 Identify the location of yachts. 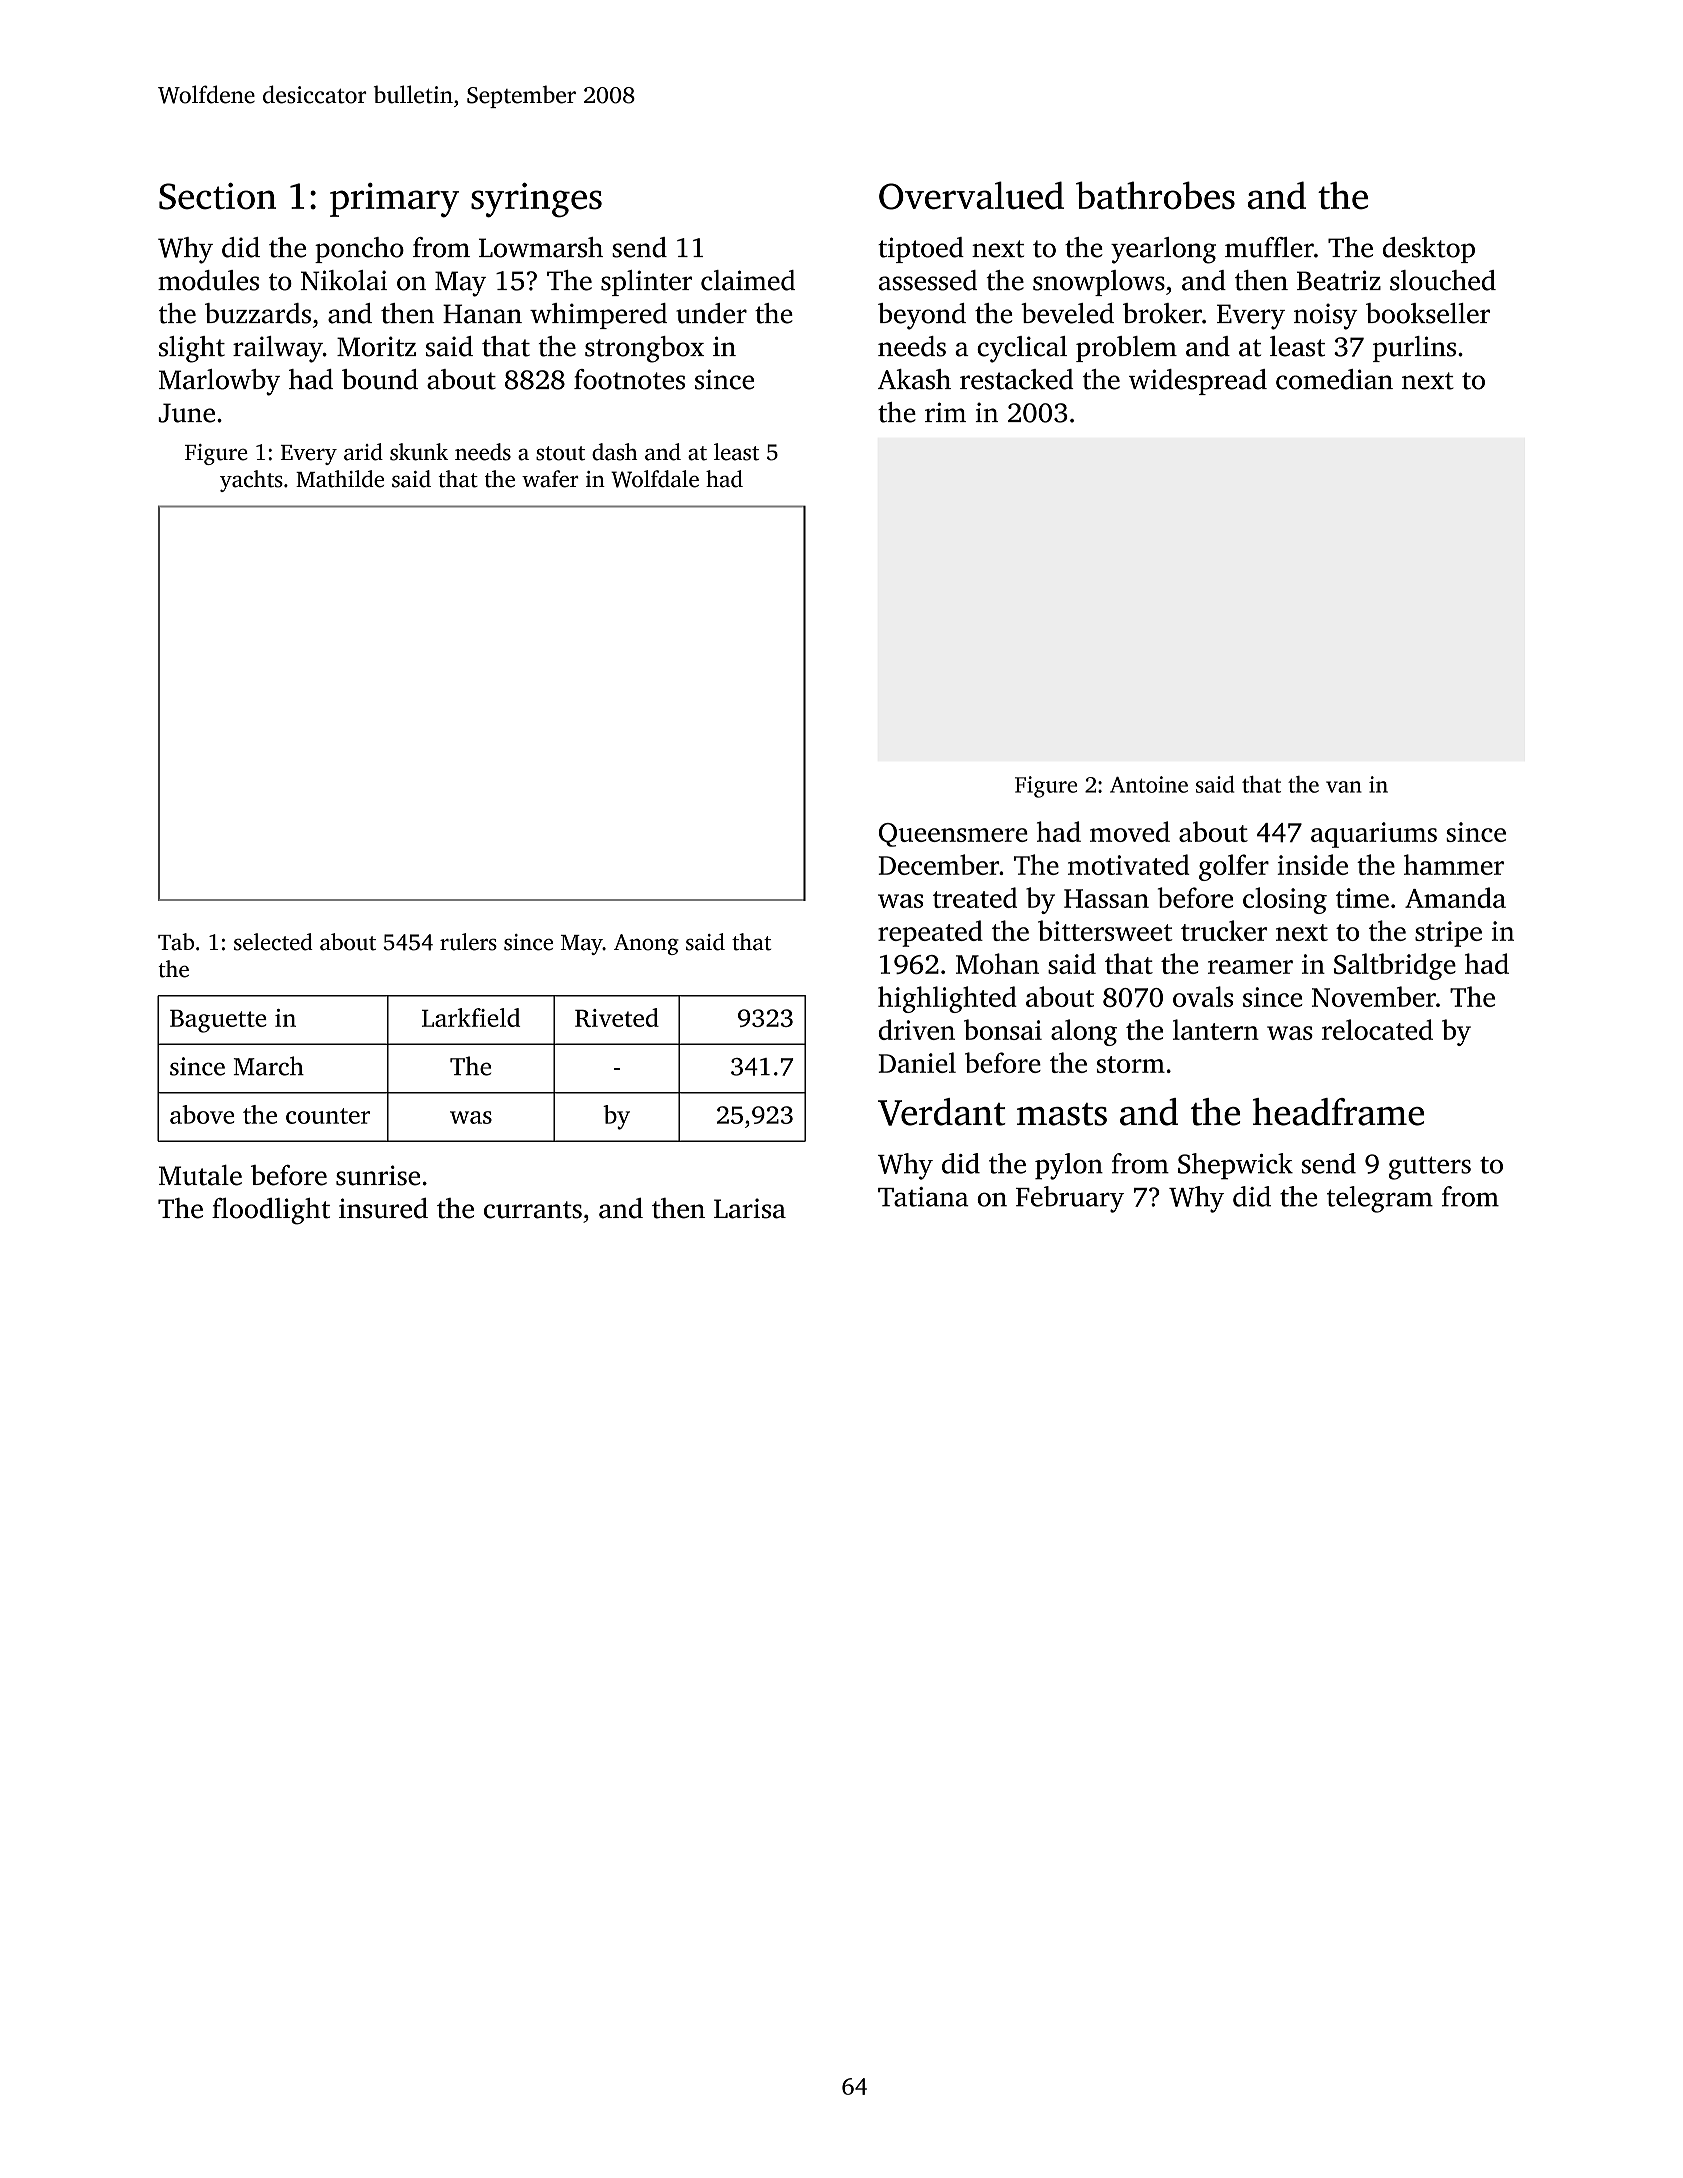
(251, 481).
